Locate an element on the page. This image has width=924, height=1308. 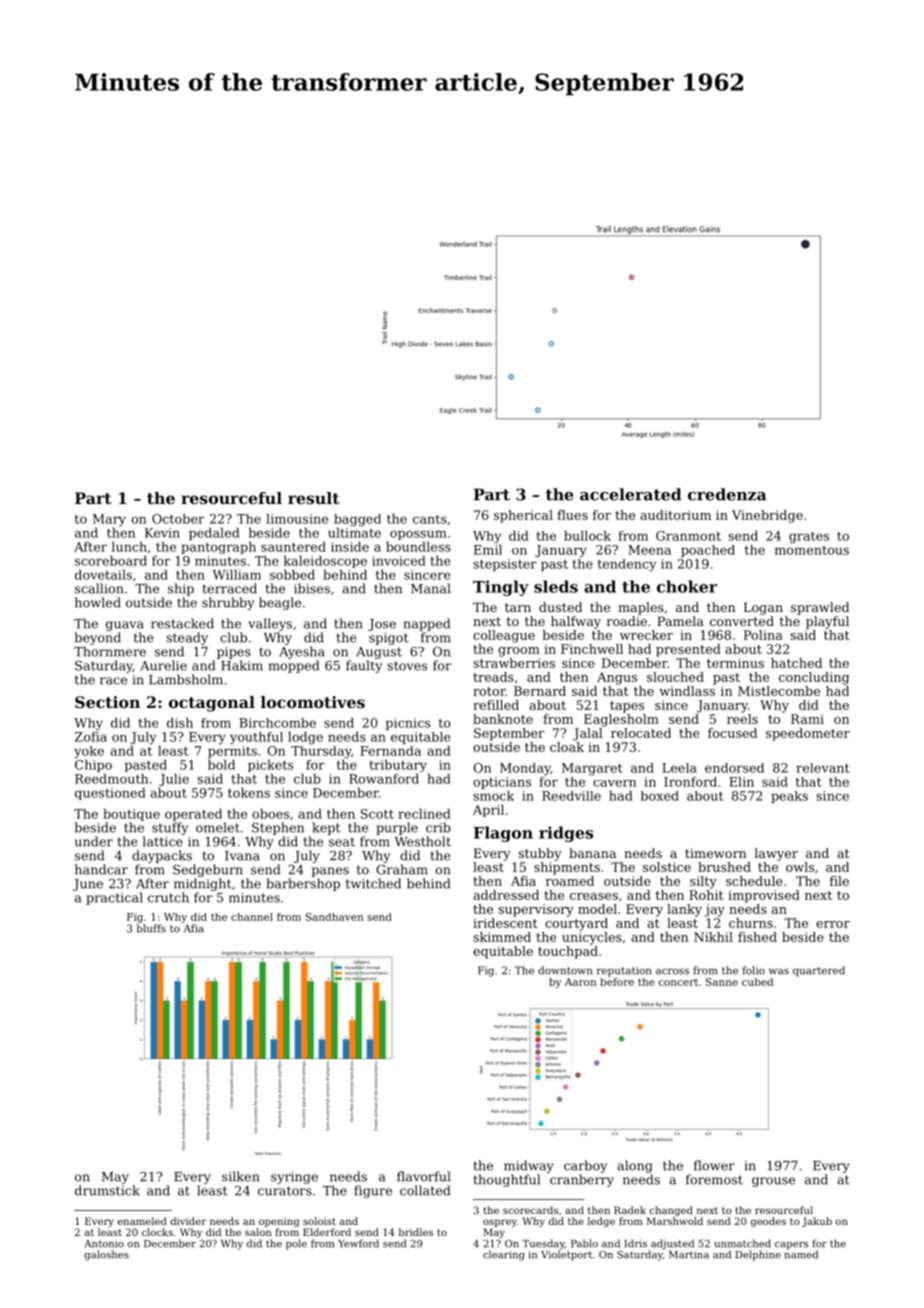
result is located at coordinates (314, 498).
